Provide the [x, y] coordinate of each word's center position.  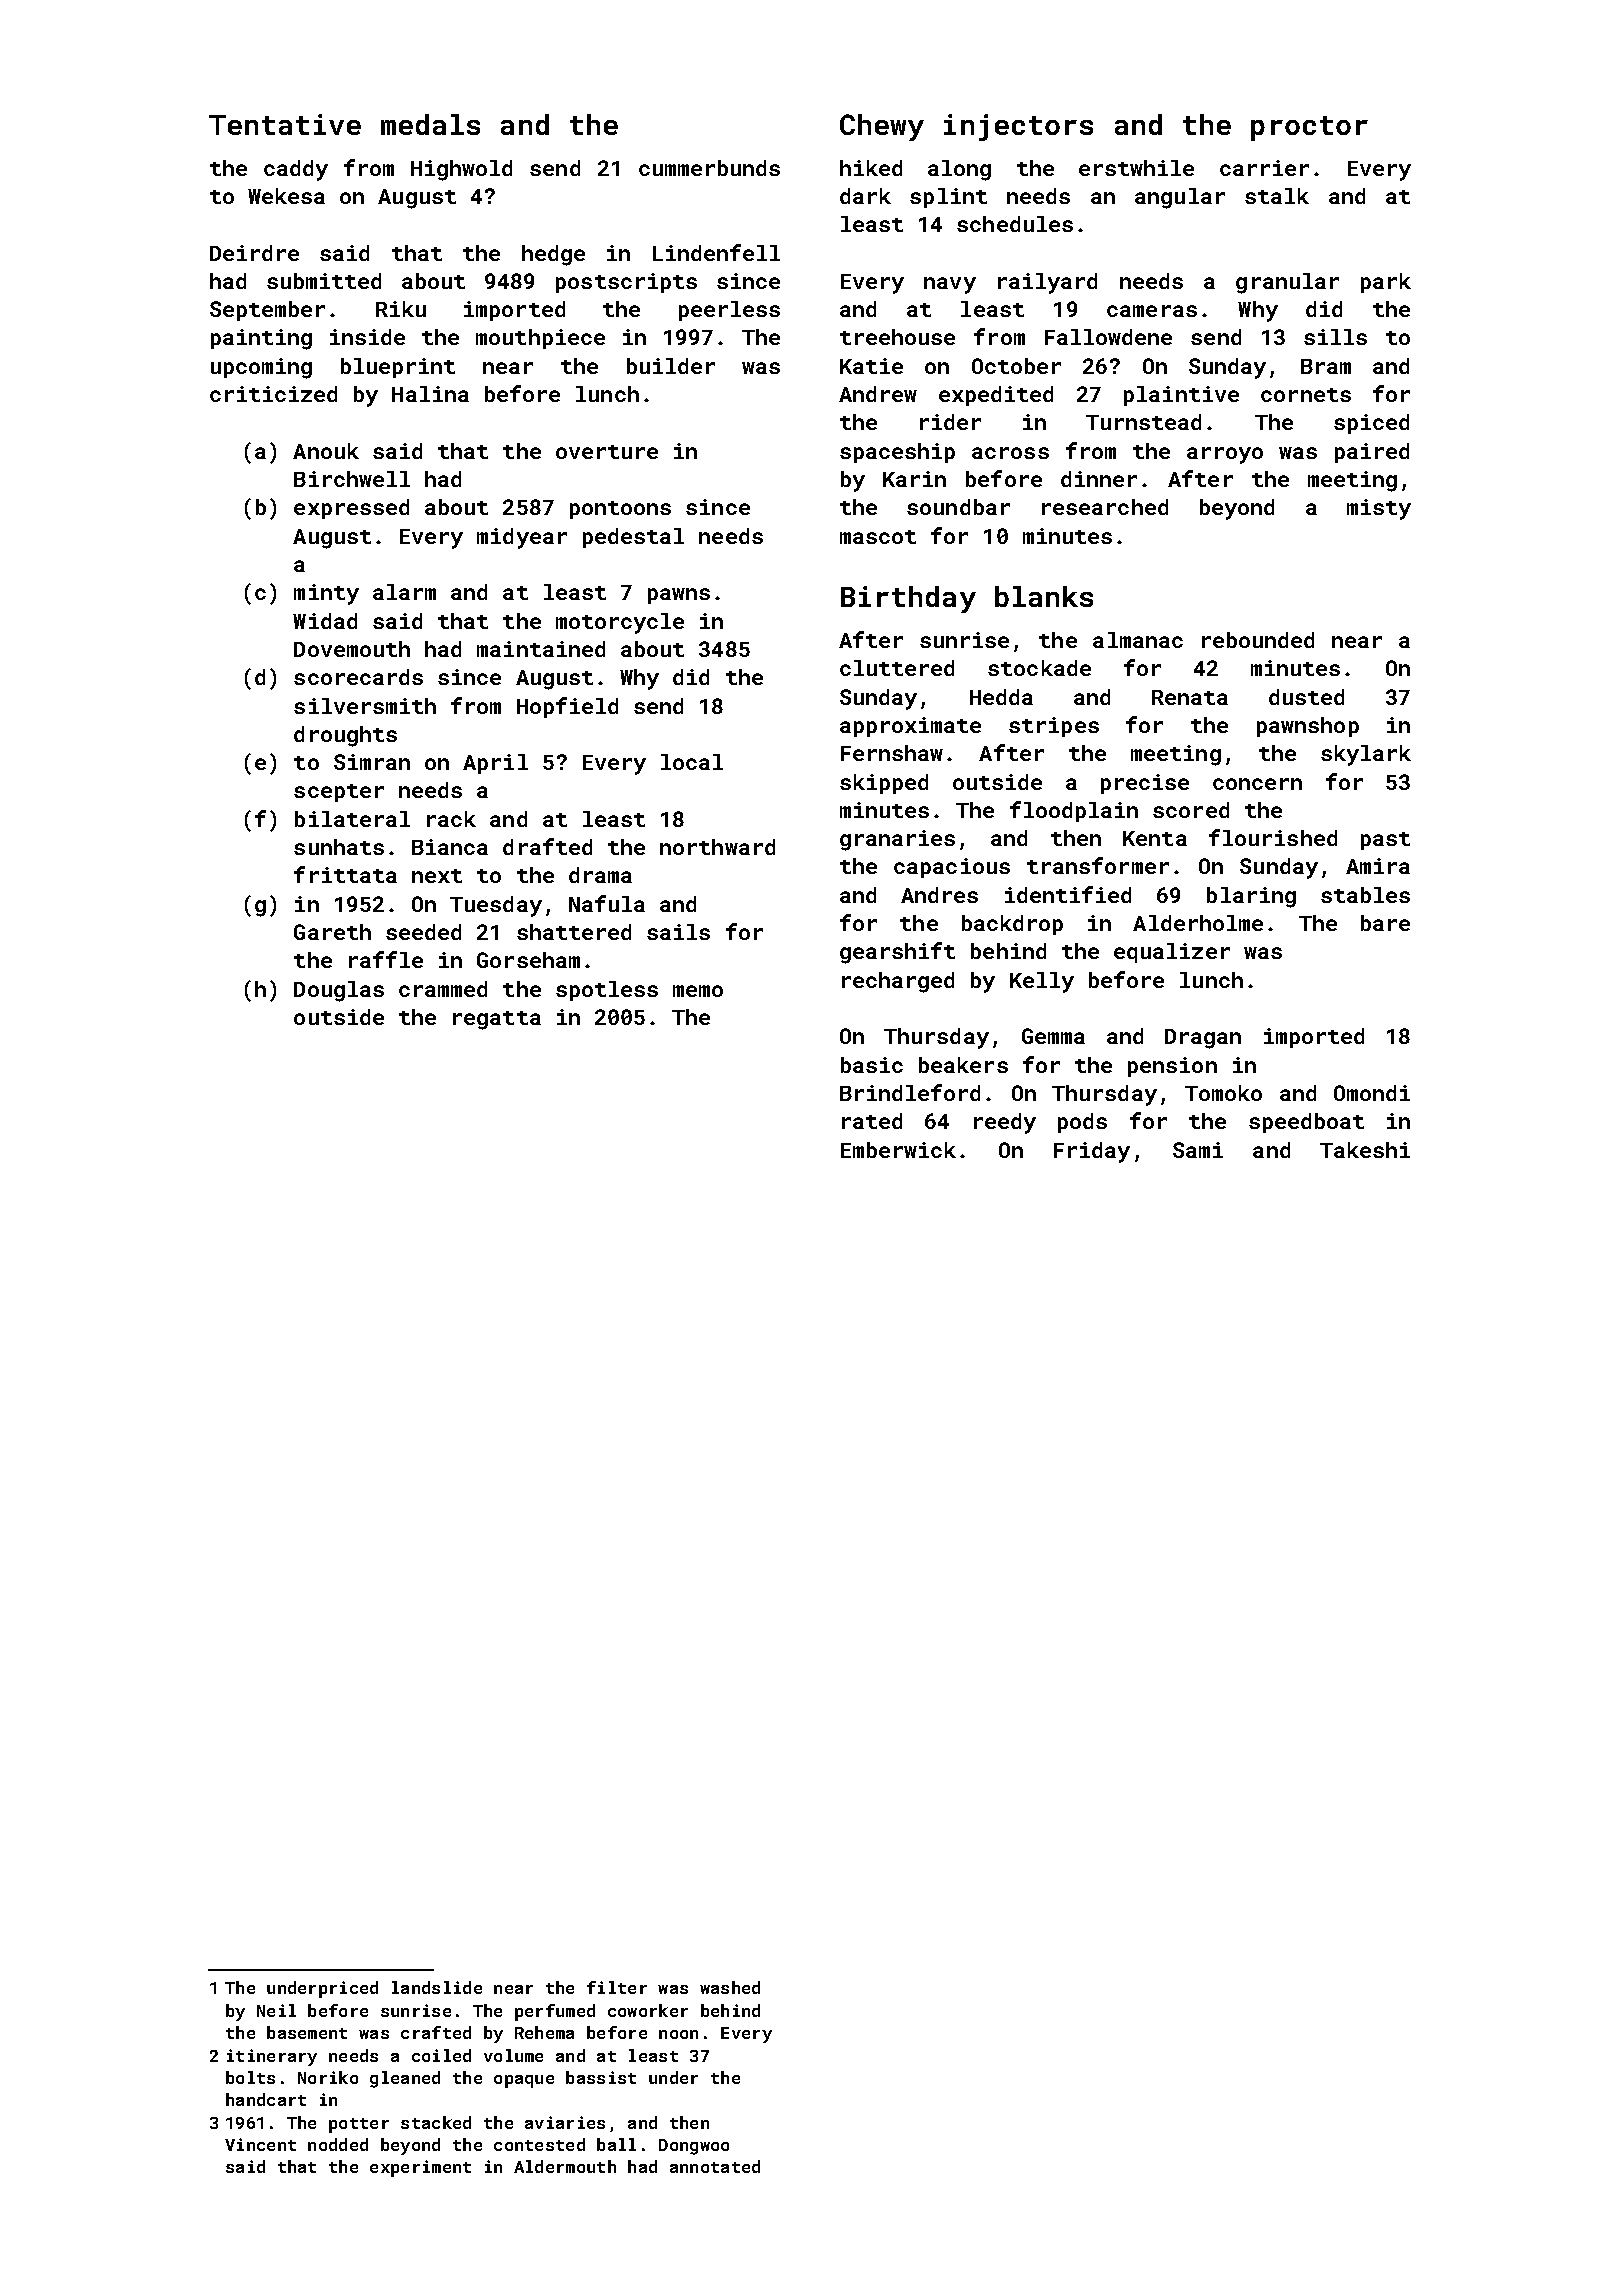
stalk [1277, 196]
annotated [715, 2166]
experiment [420, 2168]
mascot [878, 537]
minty [326, 594]
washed [730, 1987]
